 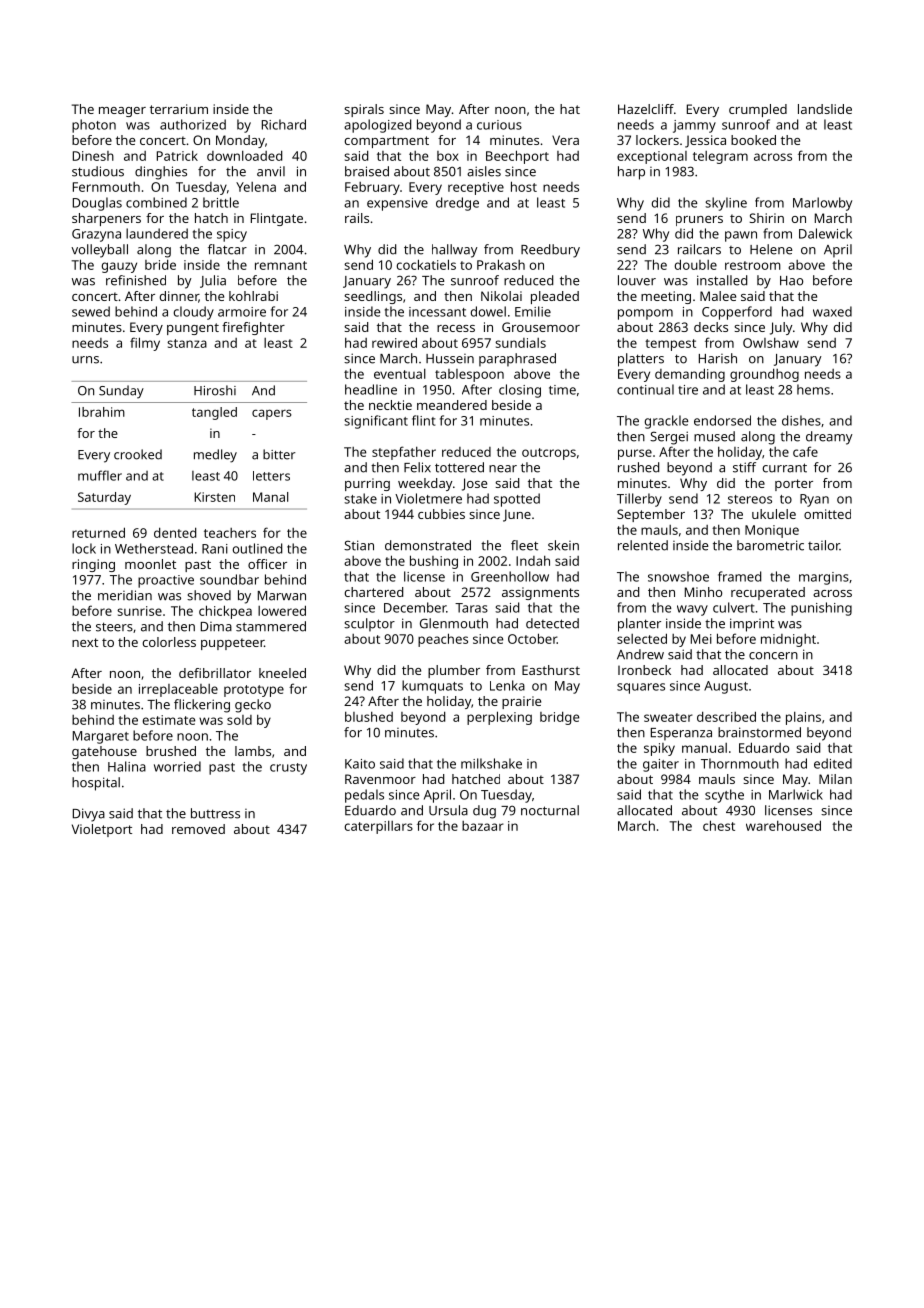 What do you see at coordinates (753, 140) in the document?
I see `booked` at bounding box center [753, 140].
